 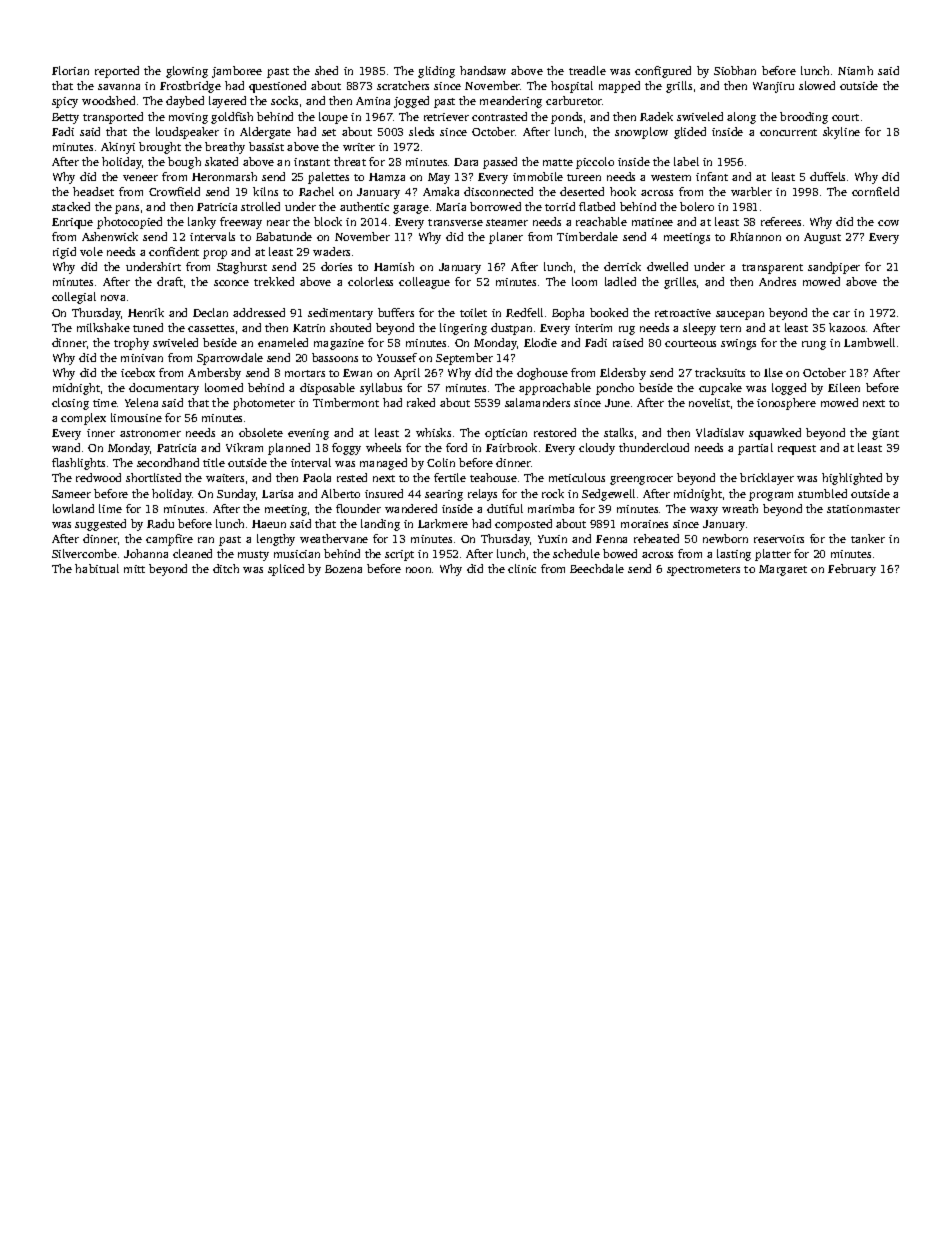 I want to click on retriever, so click(x=446, y=117).
